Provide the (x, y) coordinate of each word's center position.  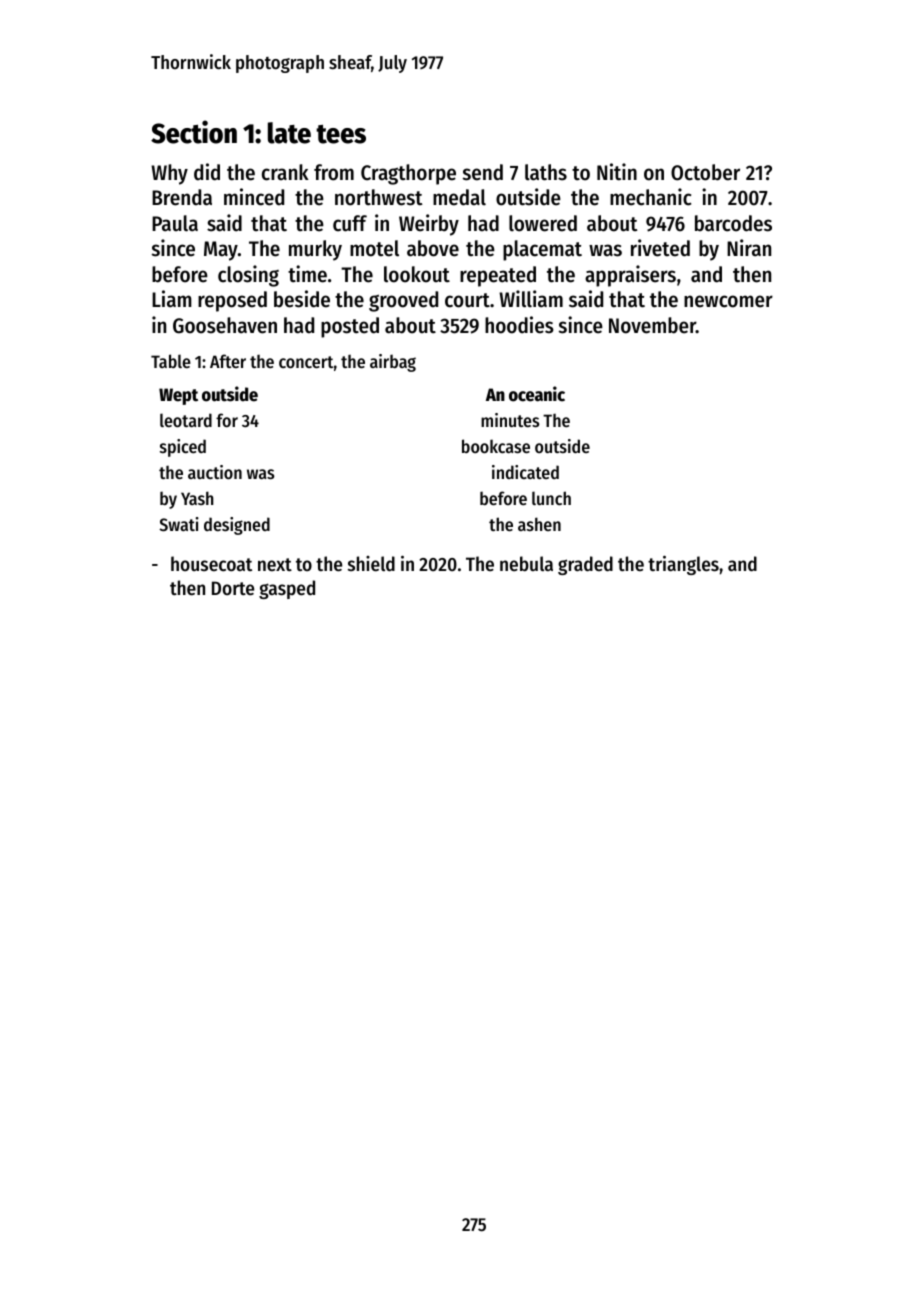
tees (341, 134)
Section (194, 132)
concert (306, 362)
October (705, 172)
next (275, 564)
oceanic (537, 394)
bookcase (496, 446)
